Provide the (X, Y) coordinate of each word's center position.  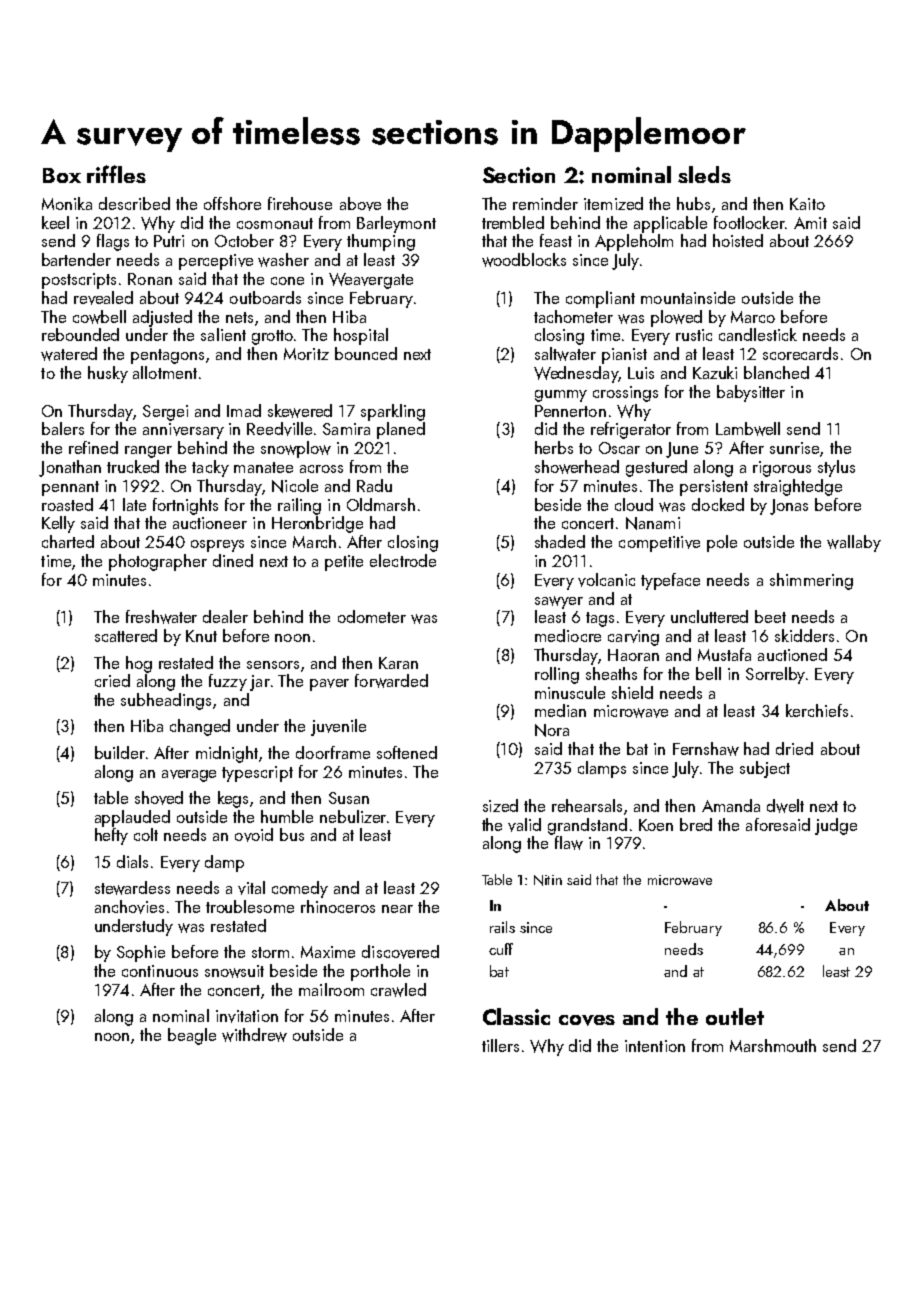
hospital (361, 336)
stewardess (132, 888)
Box (62, 175)
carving (633, 638)
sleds (704, 174)
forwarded (391, 681)
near (397, 909)
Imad (244, 410)
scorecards (800, 353)
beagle (192, 1036)
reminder (545, 203)
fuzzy (228, 682)
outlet (735, 1016)
